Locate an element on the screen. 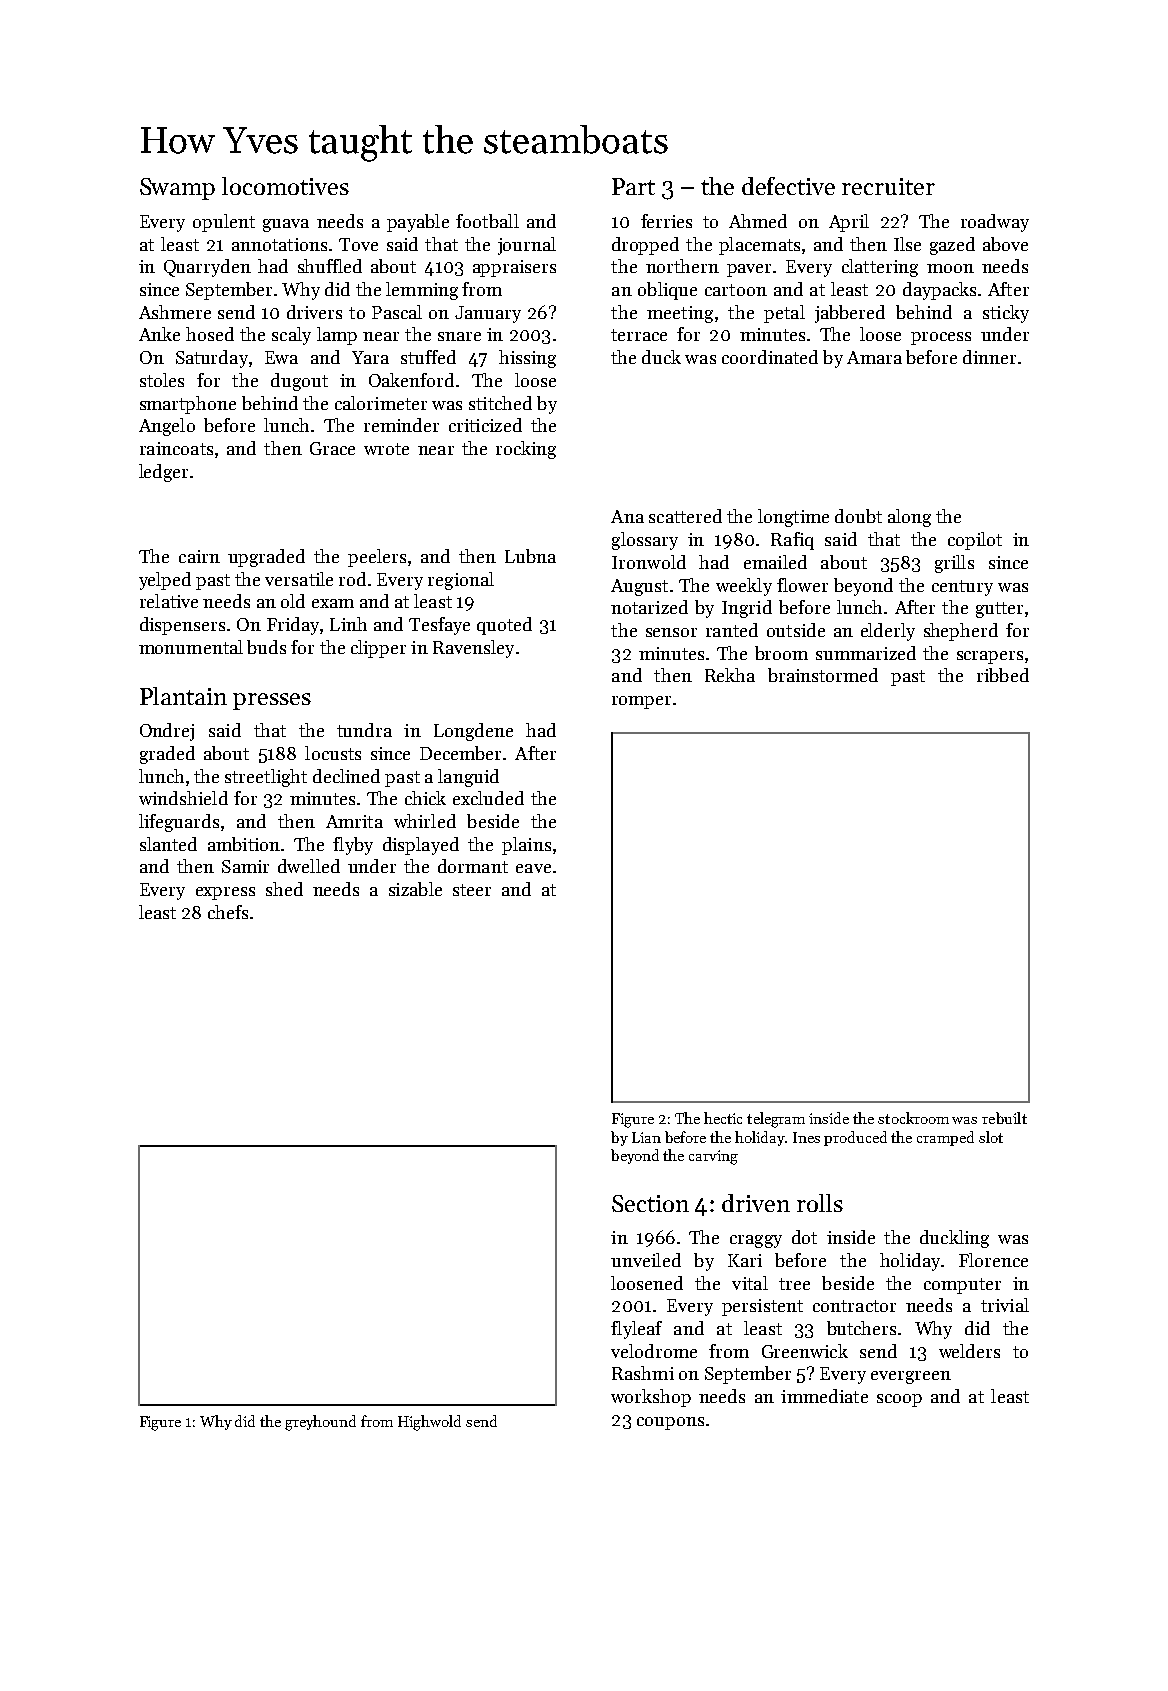 This screenshot has height=1691, width=1168. Florence is located at coordinates (993, 1260).
